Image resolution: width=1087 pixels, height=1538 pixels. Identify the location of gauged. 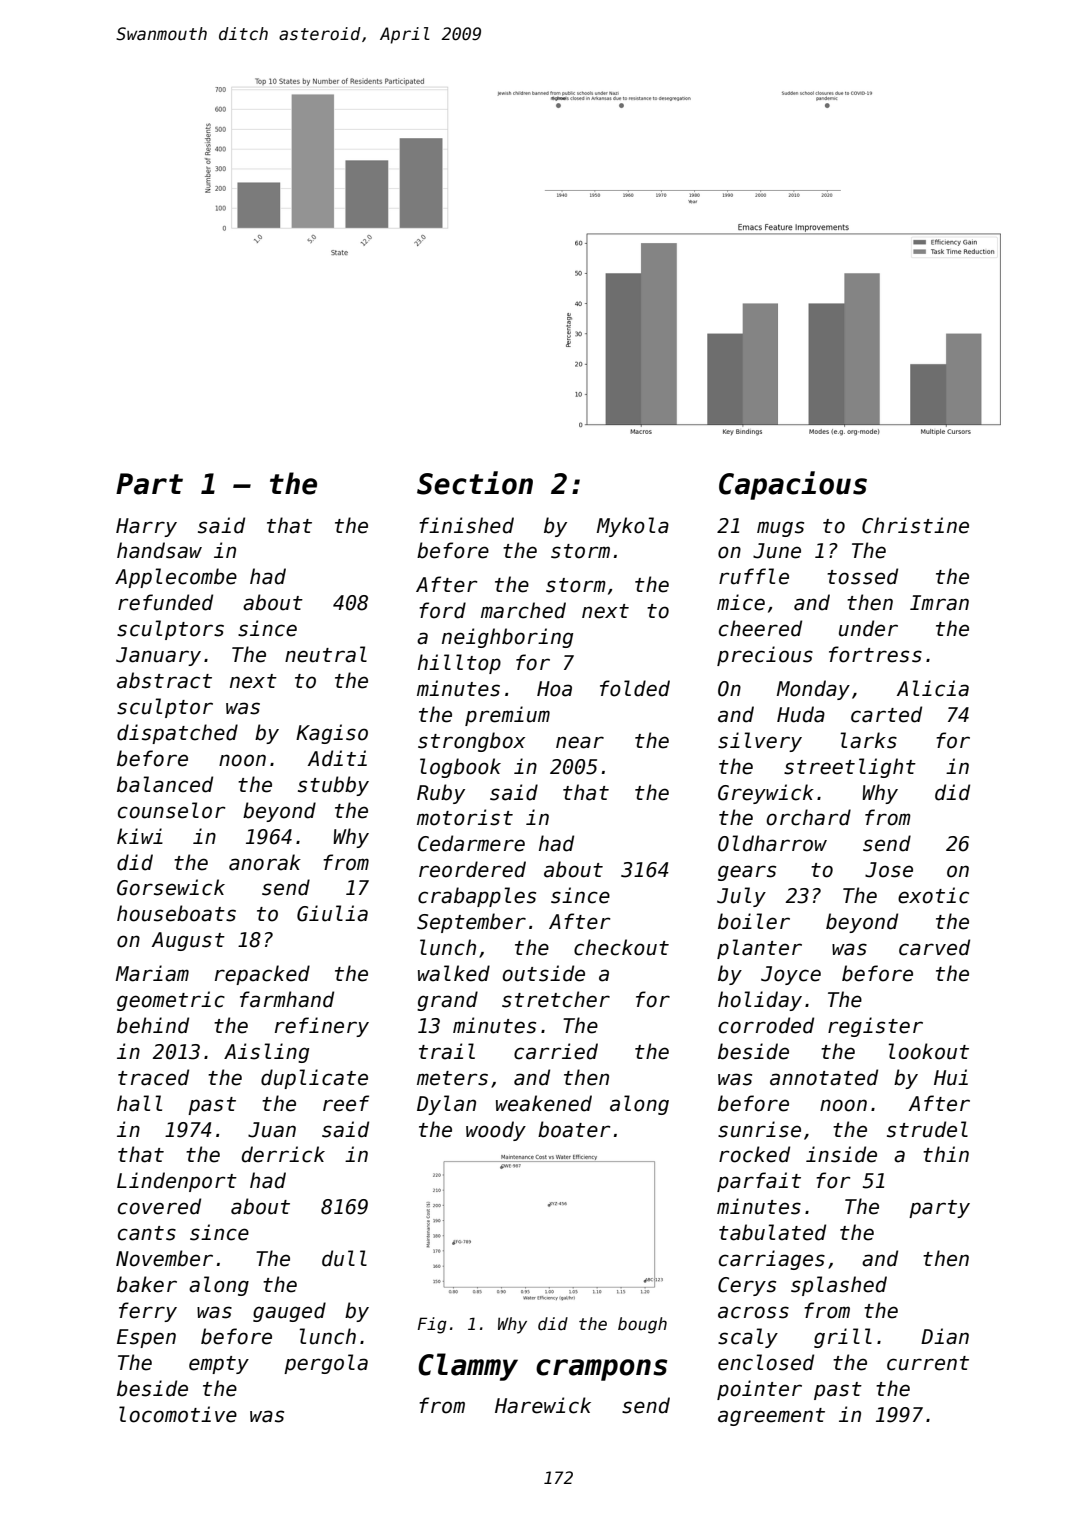
(289, 1312).
